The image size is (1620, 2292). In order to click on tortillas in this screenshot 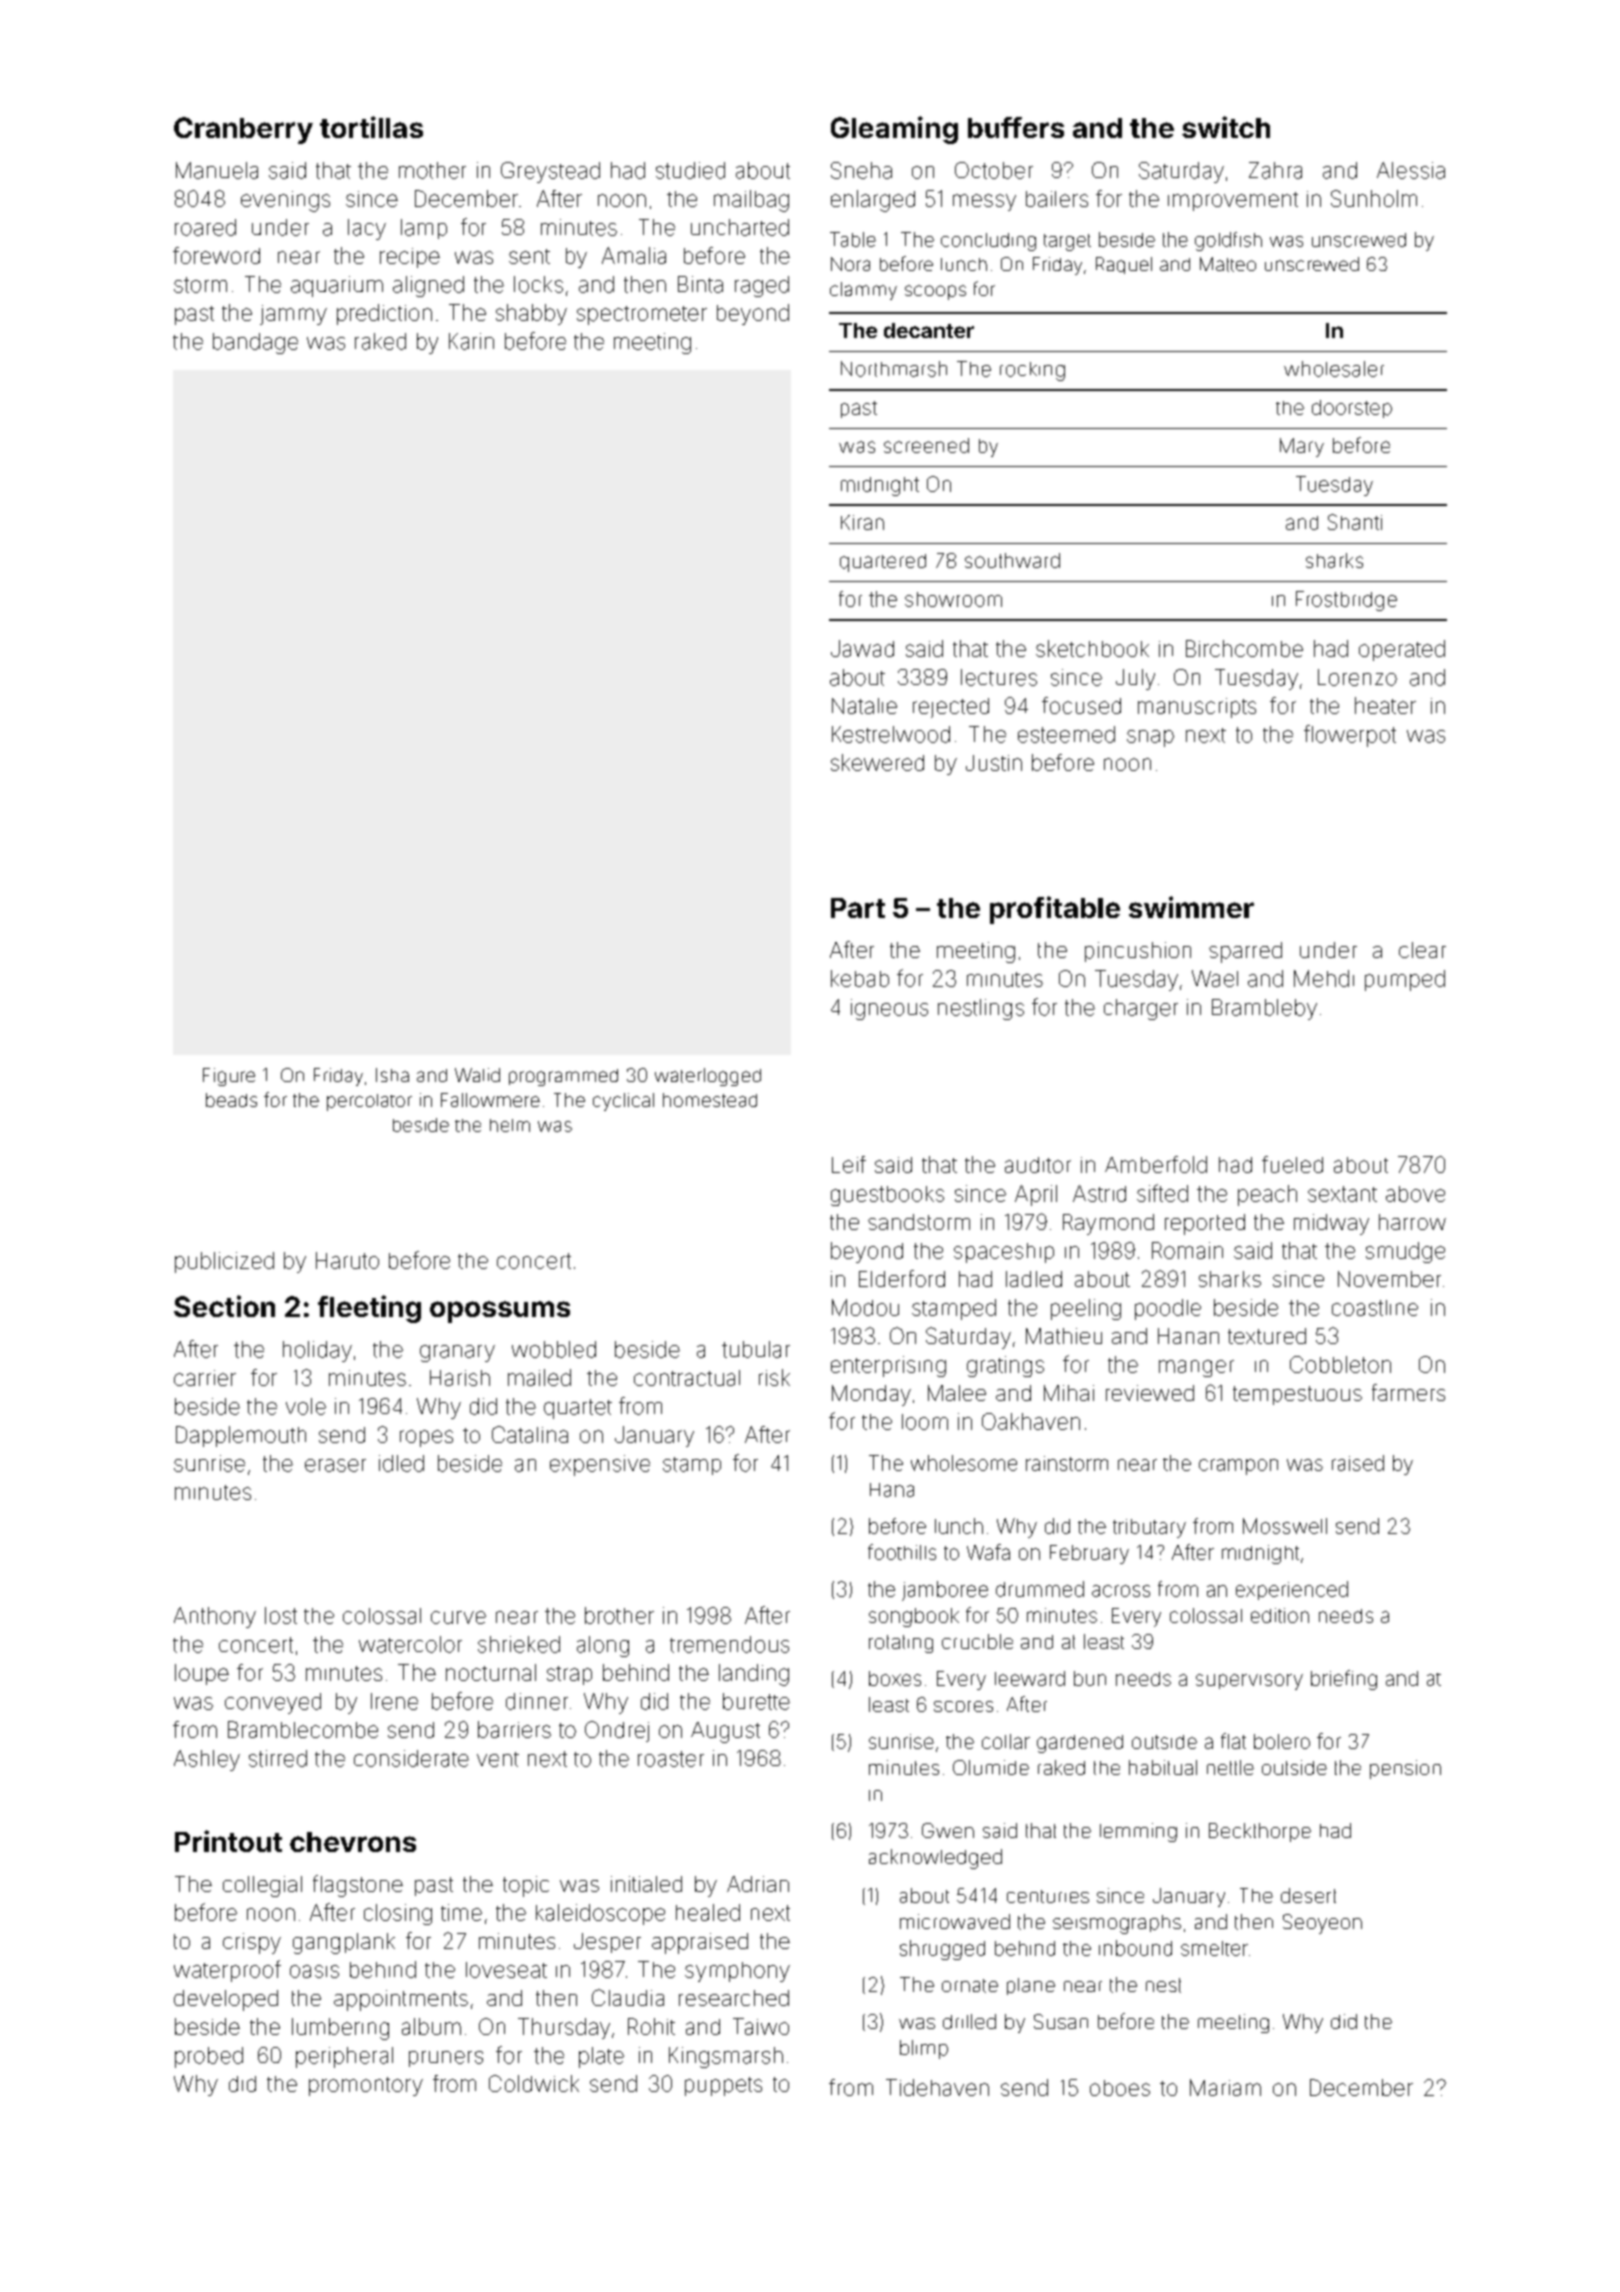, I will do `click(371, 127)`.
